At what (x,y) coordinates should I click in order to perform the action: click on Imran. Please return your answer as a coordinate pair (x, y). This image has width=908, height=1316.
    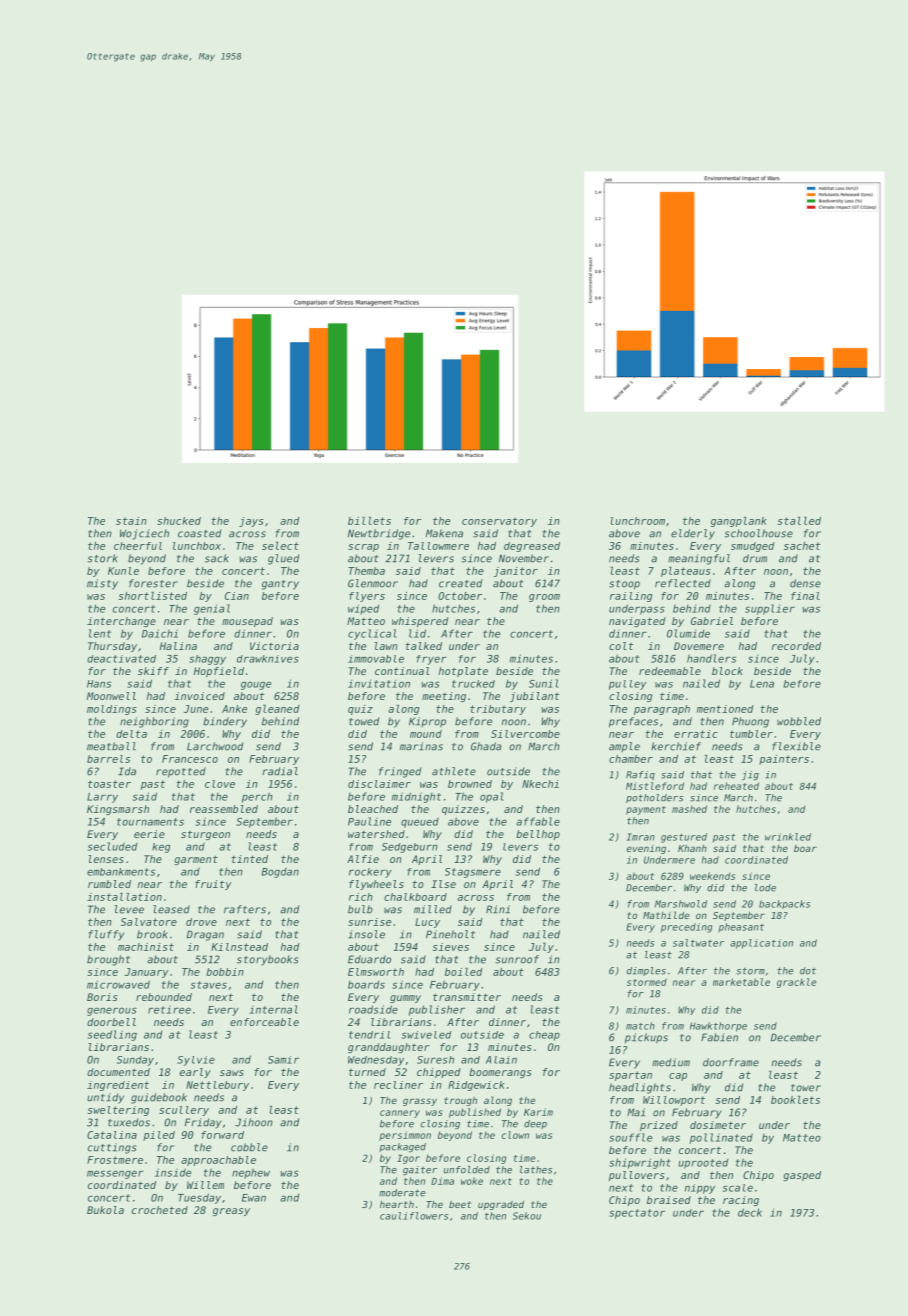
    Looking at the image, I should click on (641, 837).
